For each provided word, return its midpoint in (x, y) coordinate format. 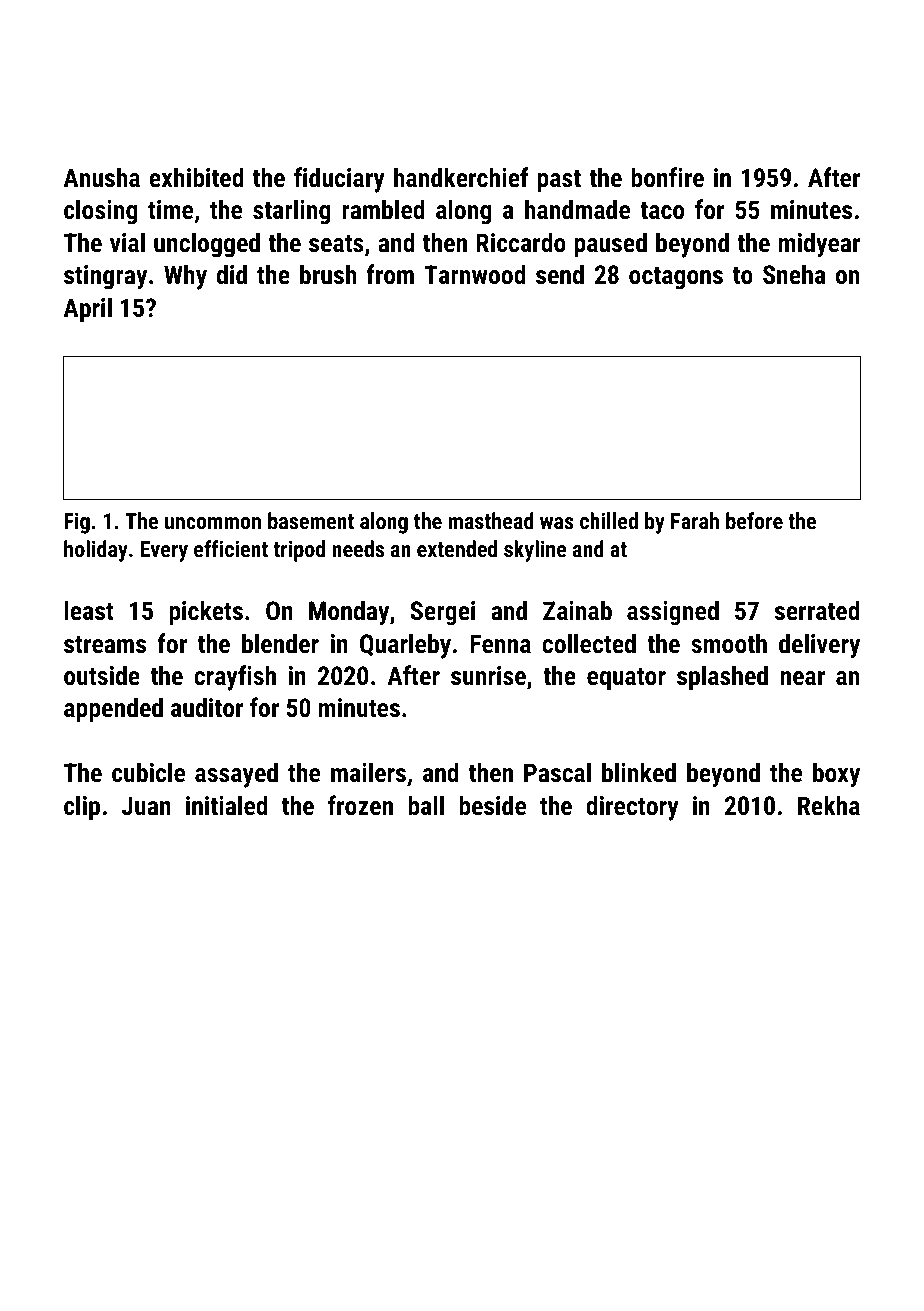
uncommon (213, 523)
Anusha (101, 177)
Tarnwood (475, 274)
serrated (817, 610)
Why (185, 277)
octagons (676, 278)
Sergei (443, 613)
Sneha (794, 274)
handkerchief (461, 177)
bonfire (667, 177)
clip (82, 808)
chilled (609, 520)
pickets (206, 613)
